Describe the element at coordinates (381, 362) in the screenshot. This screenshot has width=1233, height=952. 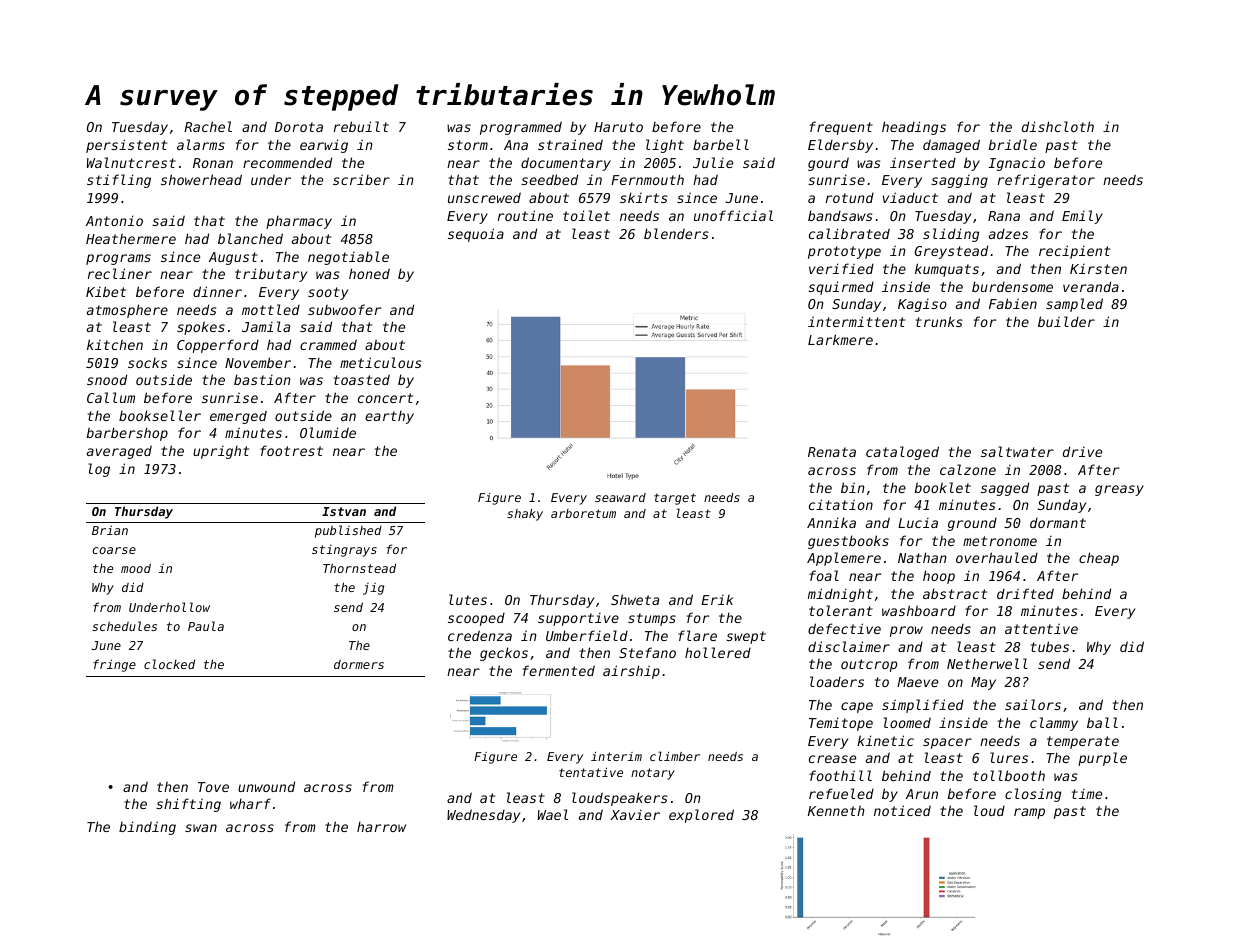
I see `meticulous` at that location.
